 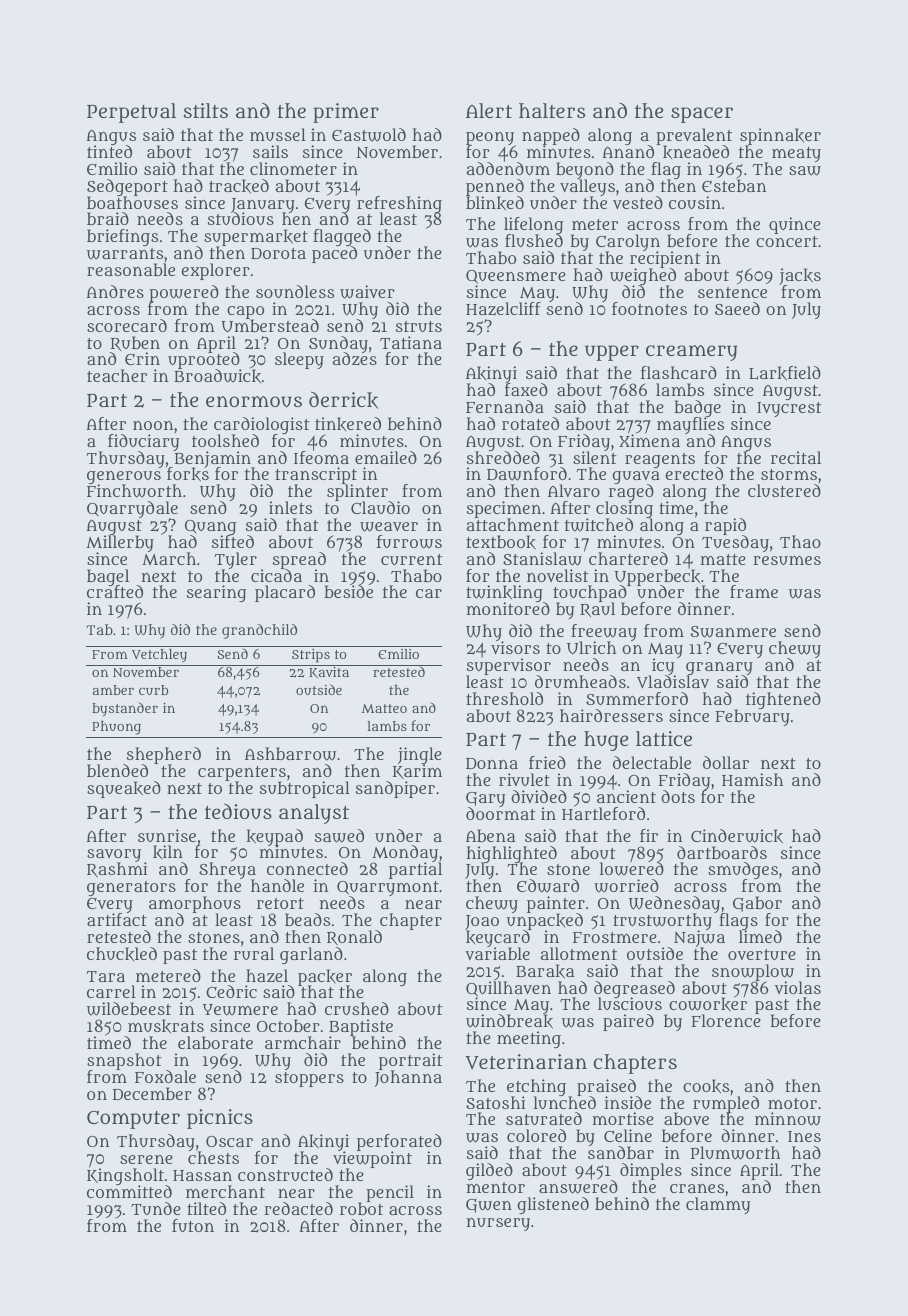 I want to click on Monday, so click(x=405, y=854).
